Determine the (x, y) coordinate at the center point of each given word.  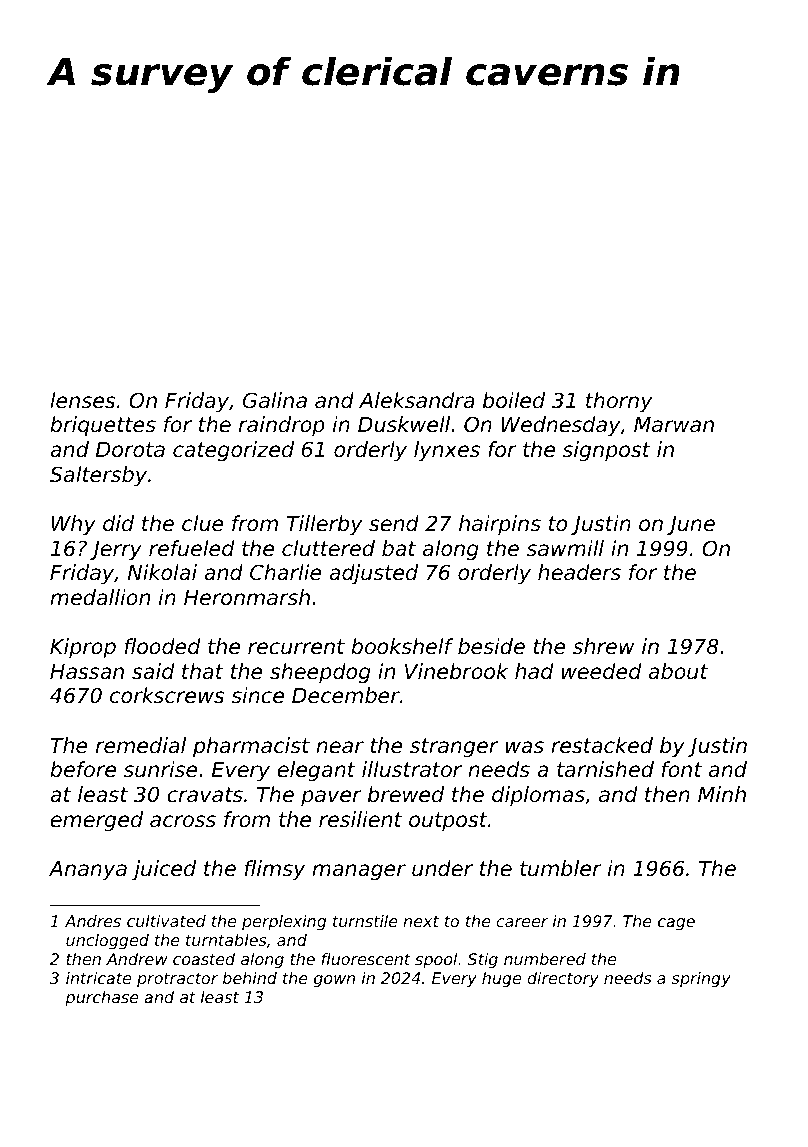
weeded (602, 671)
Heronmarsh (247, 597)
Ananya (88, 871)
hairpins (500, 525)
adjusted (373, 574)
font (682, 769)
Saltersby (98, 476)
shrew (604, 646)
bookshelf (402, 646)
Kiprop (83, 648)
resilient (360, 819)
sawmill (565, 548)
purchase (102, 999)
